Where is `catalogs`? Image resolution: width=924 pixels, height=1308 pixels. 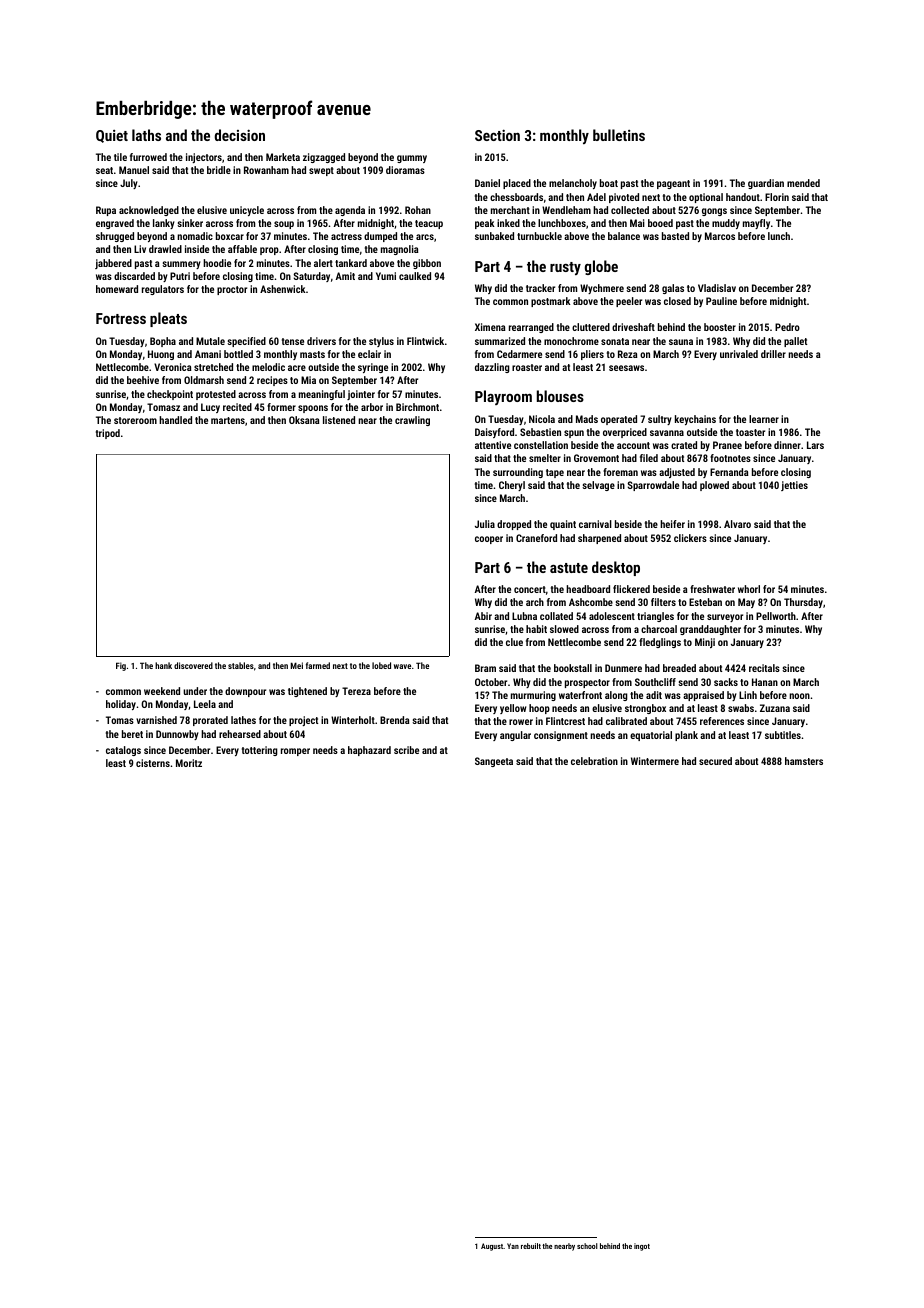
catalogs is located at coordinates (123, 751).
